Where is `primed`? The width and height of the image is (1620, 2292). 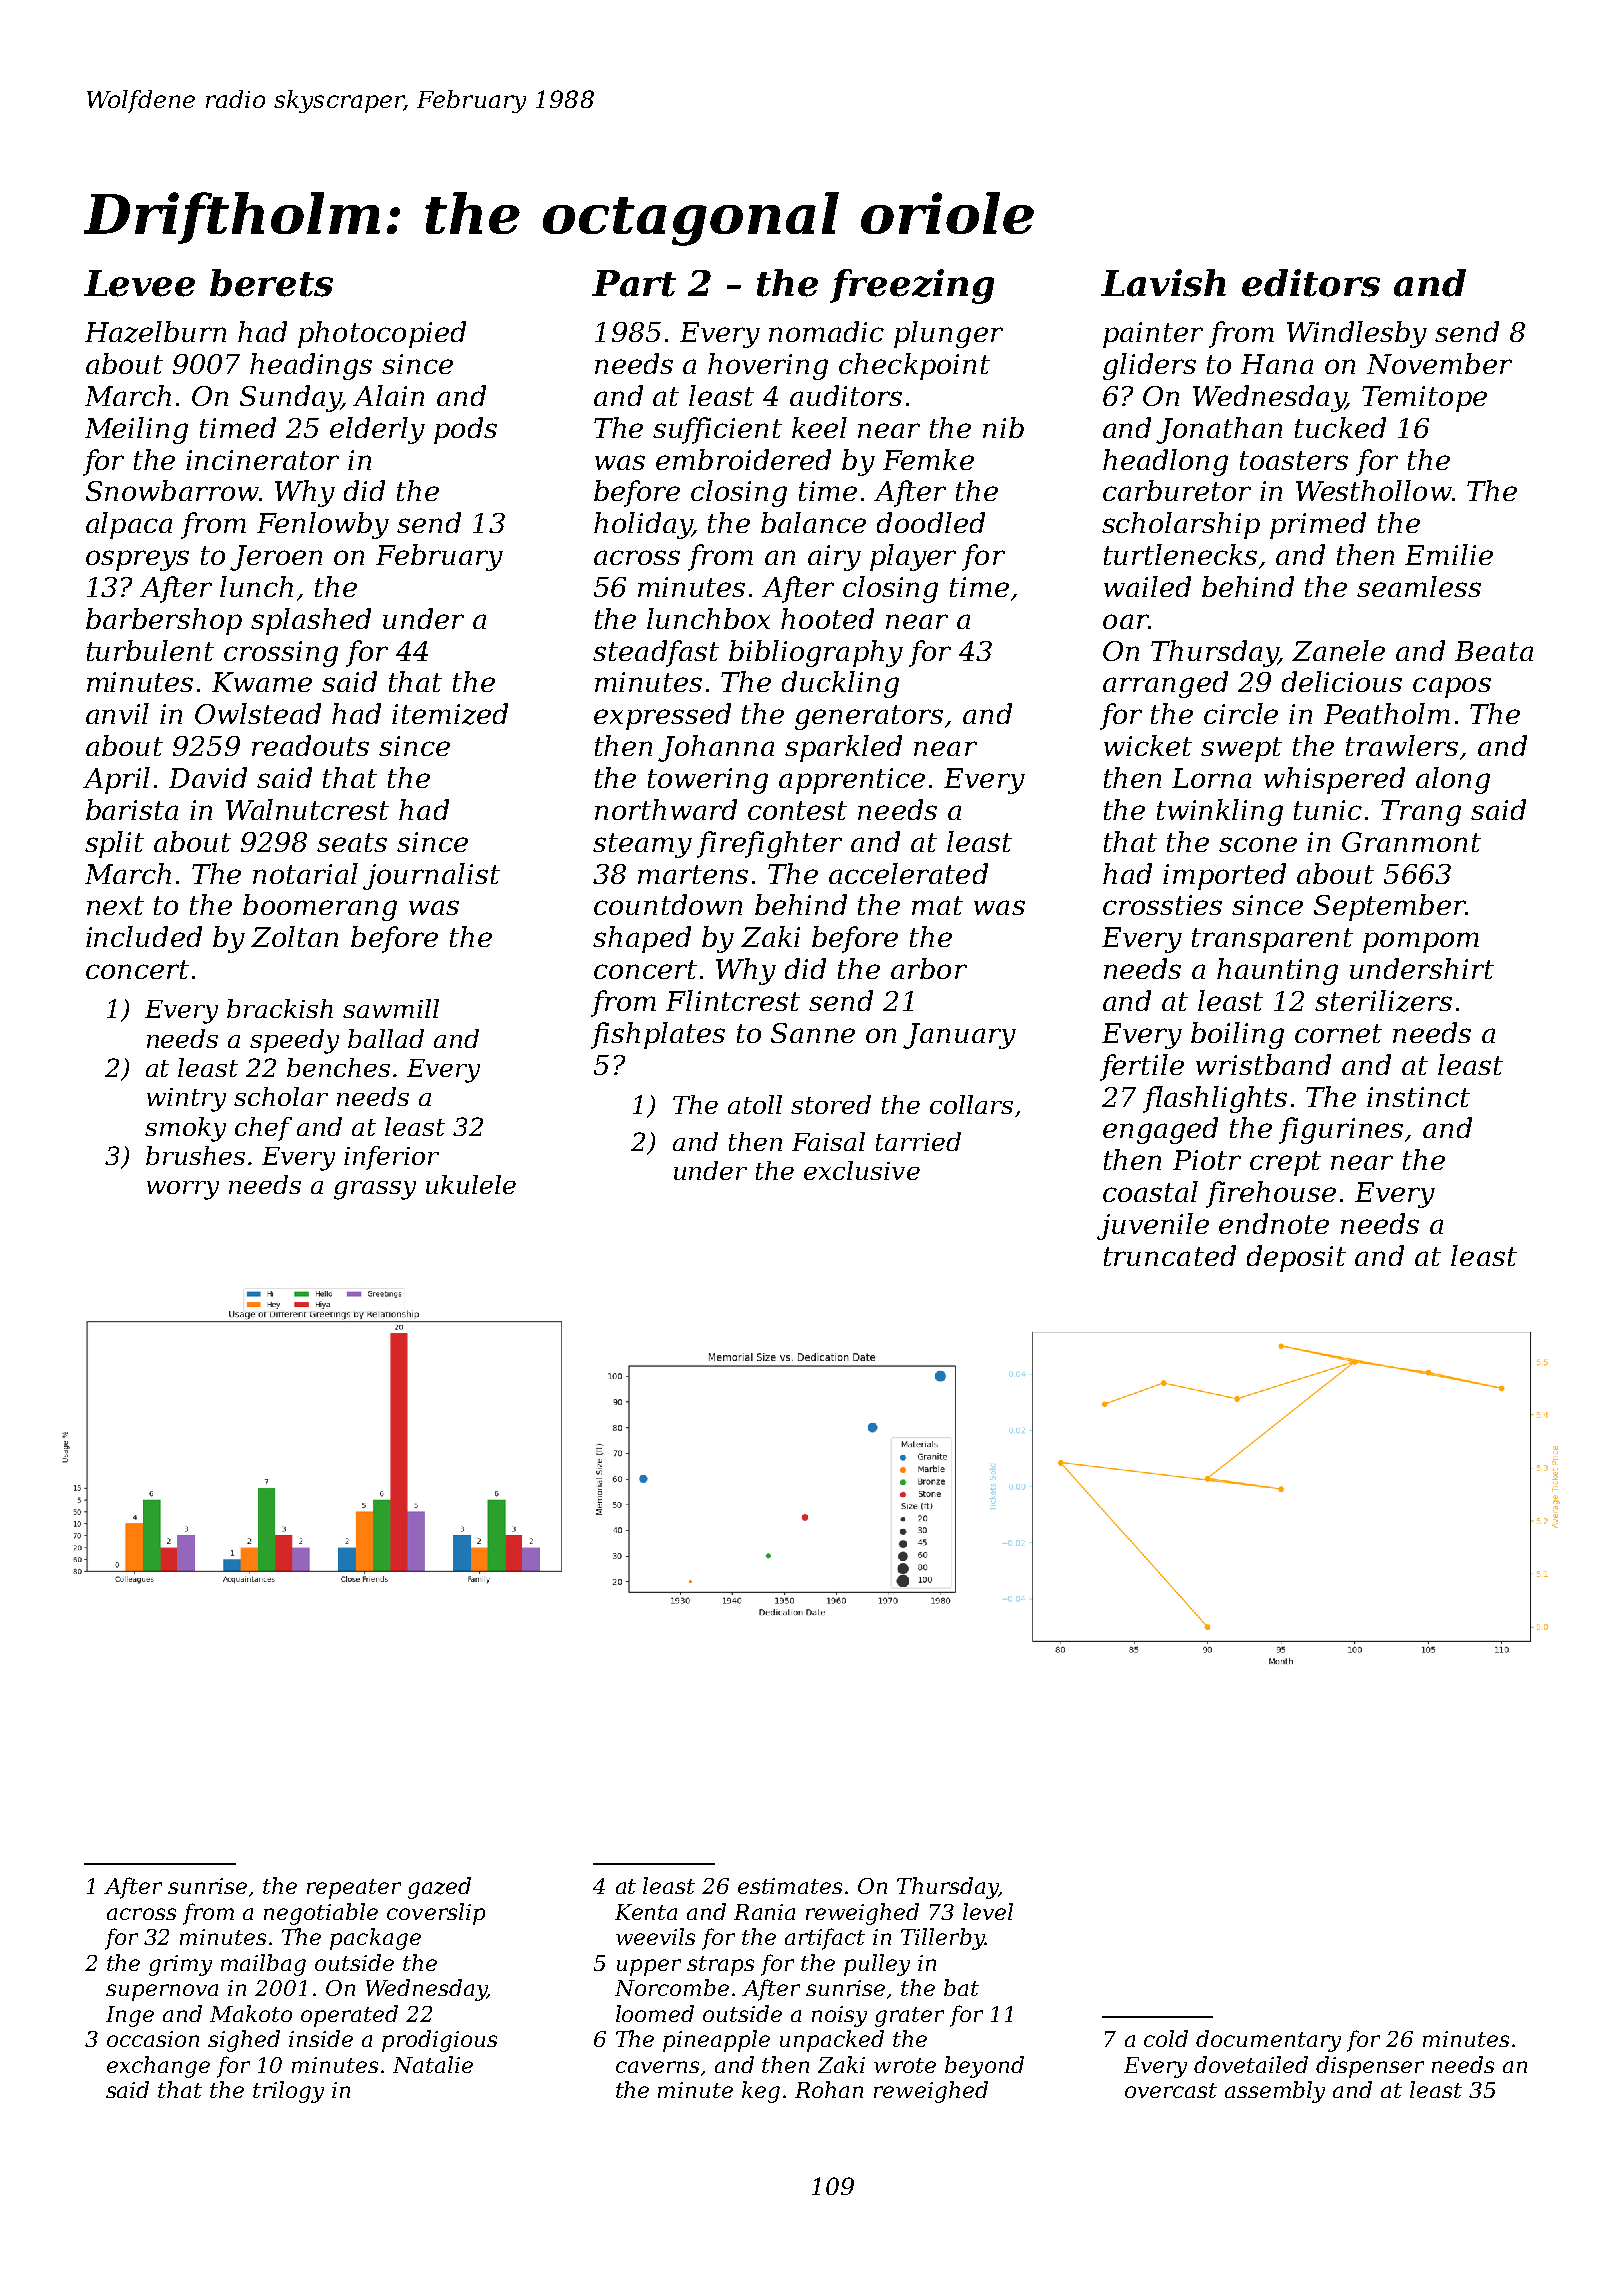 primed is located at coordinates (1318, 525).
